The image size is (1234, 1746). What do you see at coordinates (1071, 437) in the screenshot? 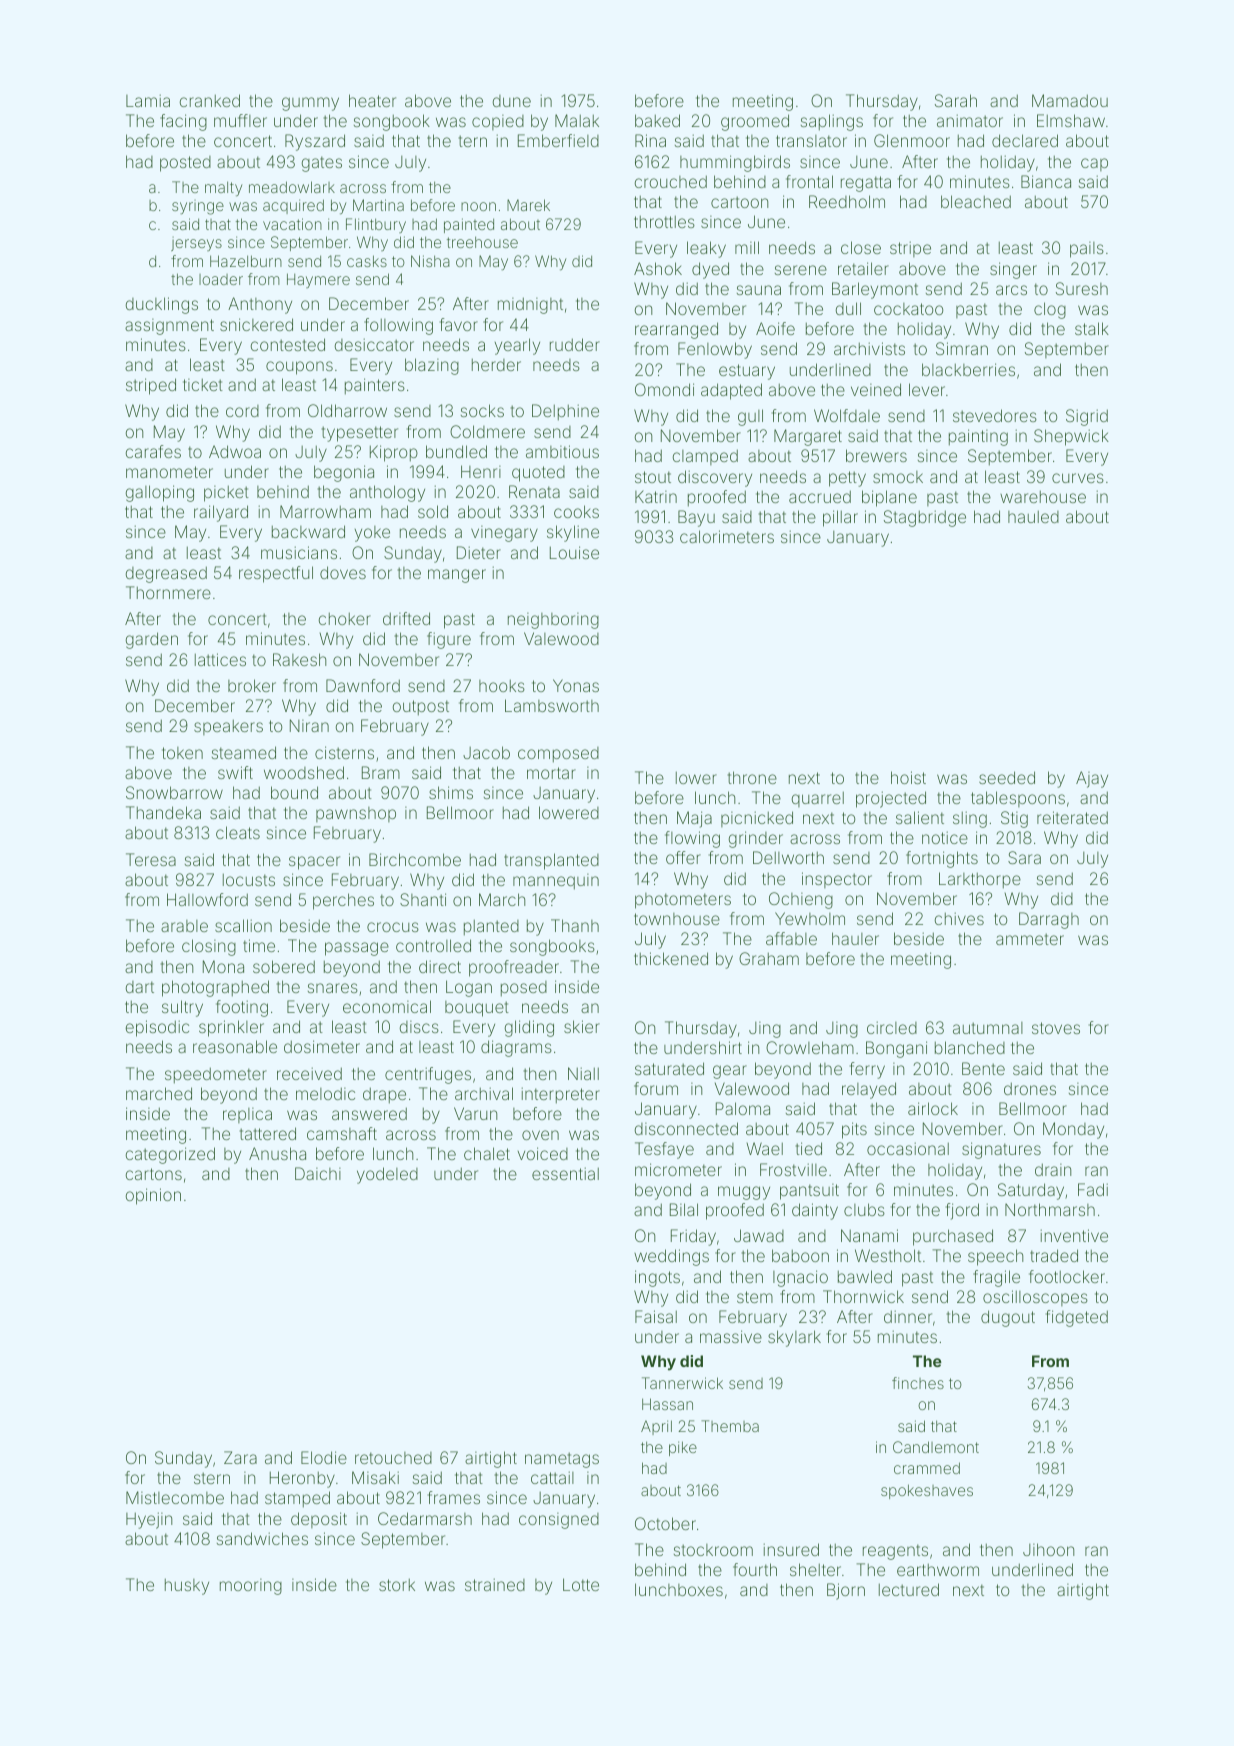
I see `Shepwick` at bounding box center [1071, 437].
